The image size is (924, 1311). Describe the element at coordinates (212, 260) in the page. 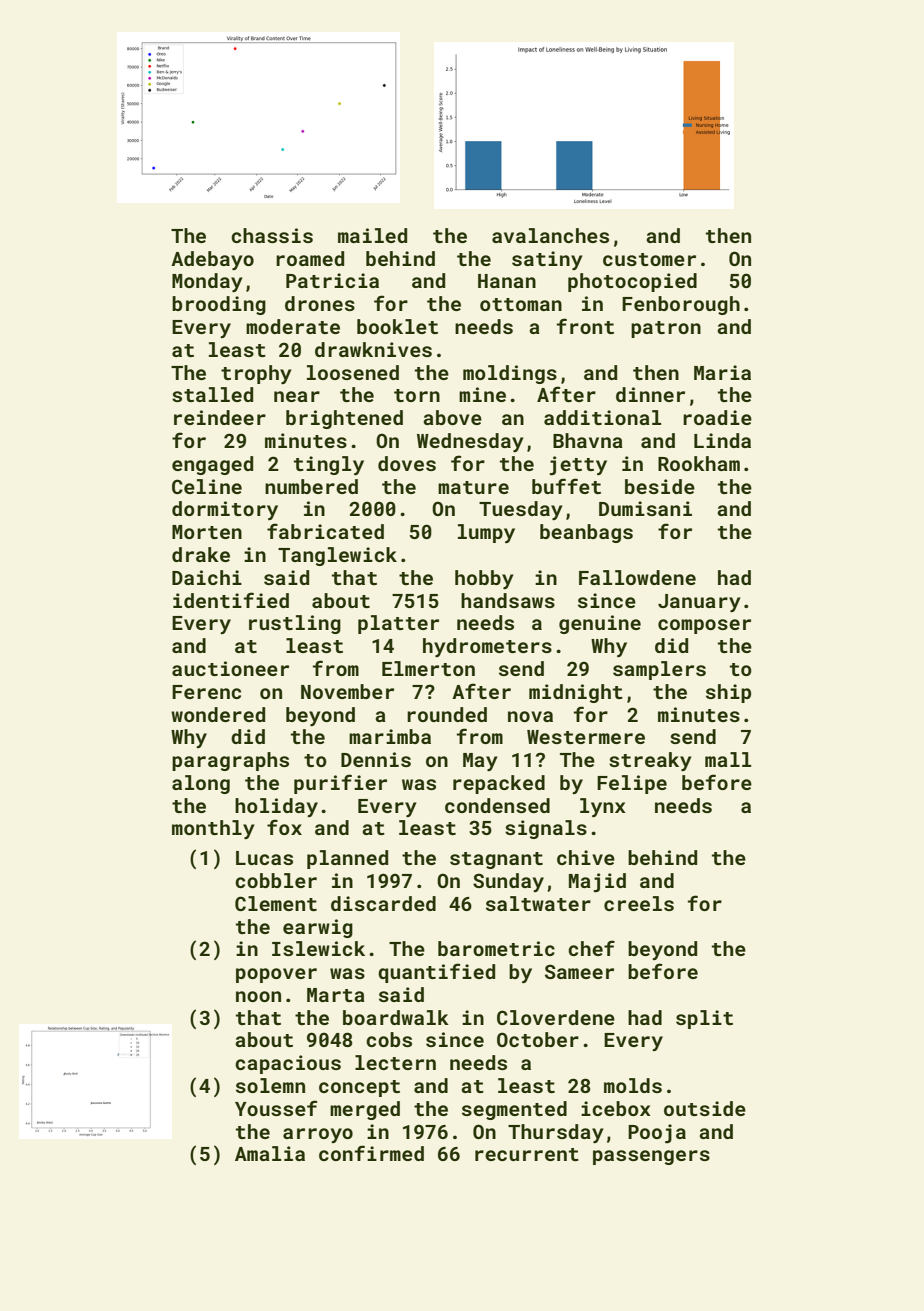

I see `Adebayo` at that location.
